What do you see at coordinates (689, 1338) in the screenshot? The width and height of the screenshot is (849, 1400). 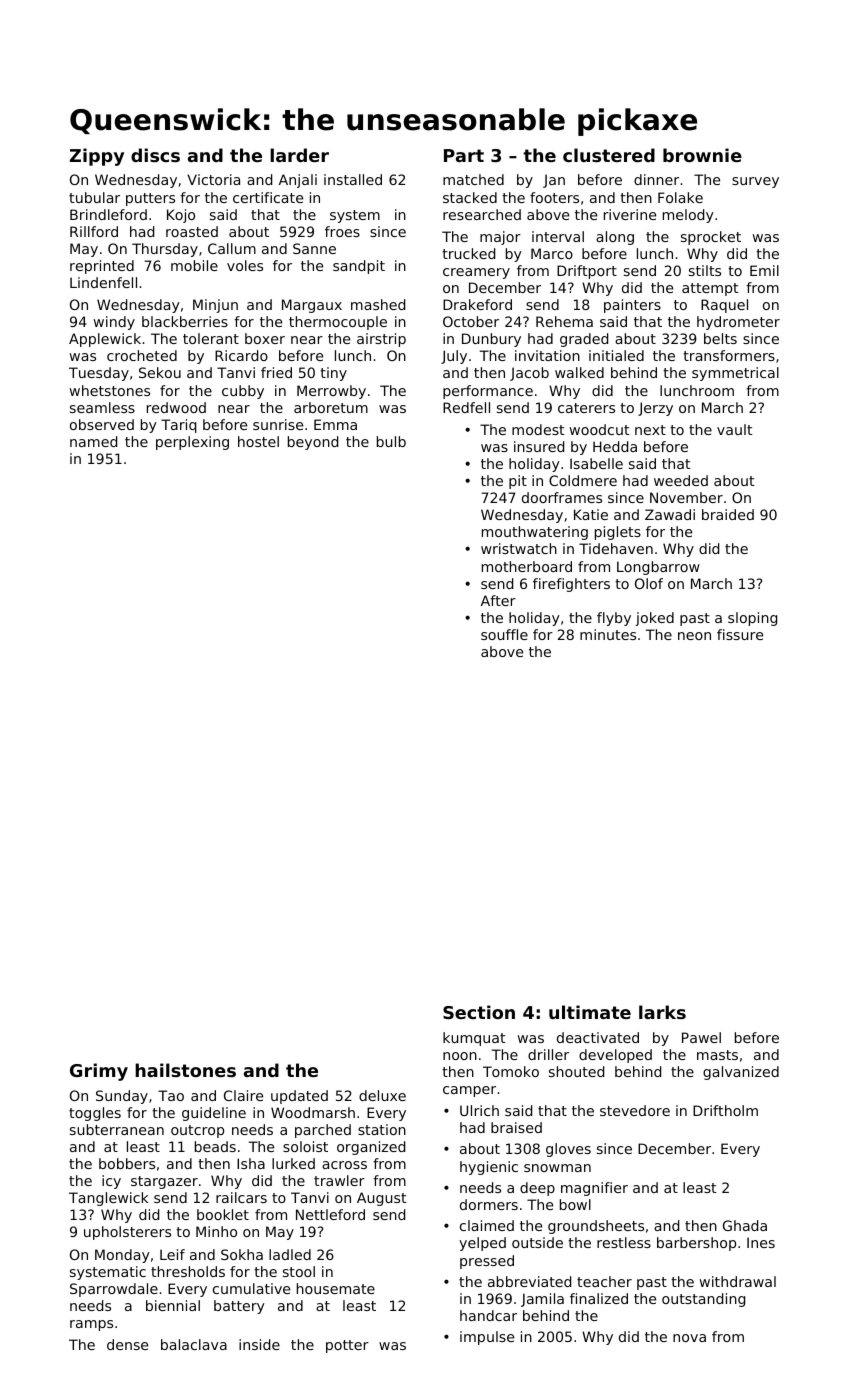 I see `nova` at bounding box center [689, 1338].
